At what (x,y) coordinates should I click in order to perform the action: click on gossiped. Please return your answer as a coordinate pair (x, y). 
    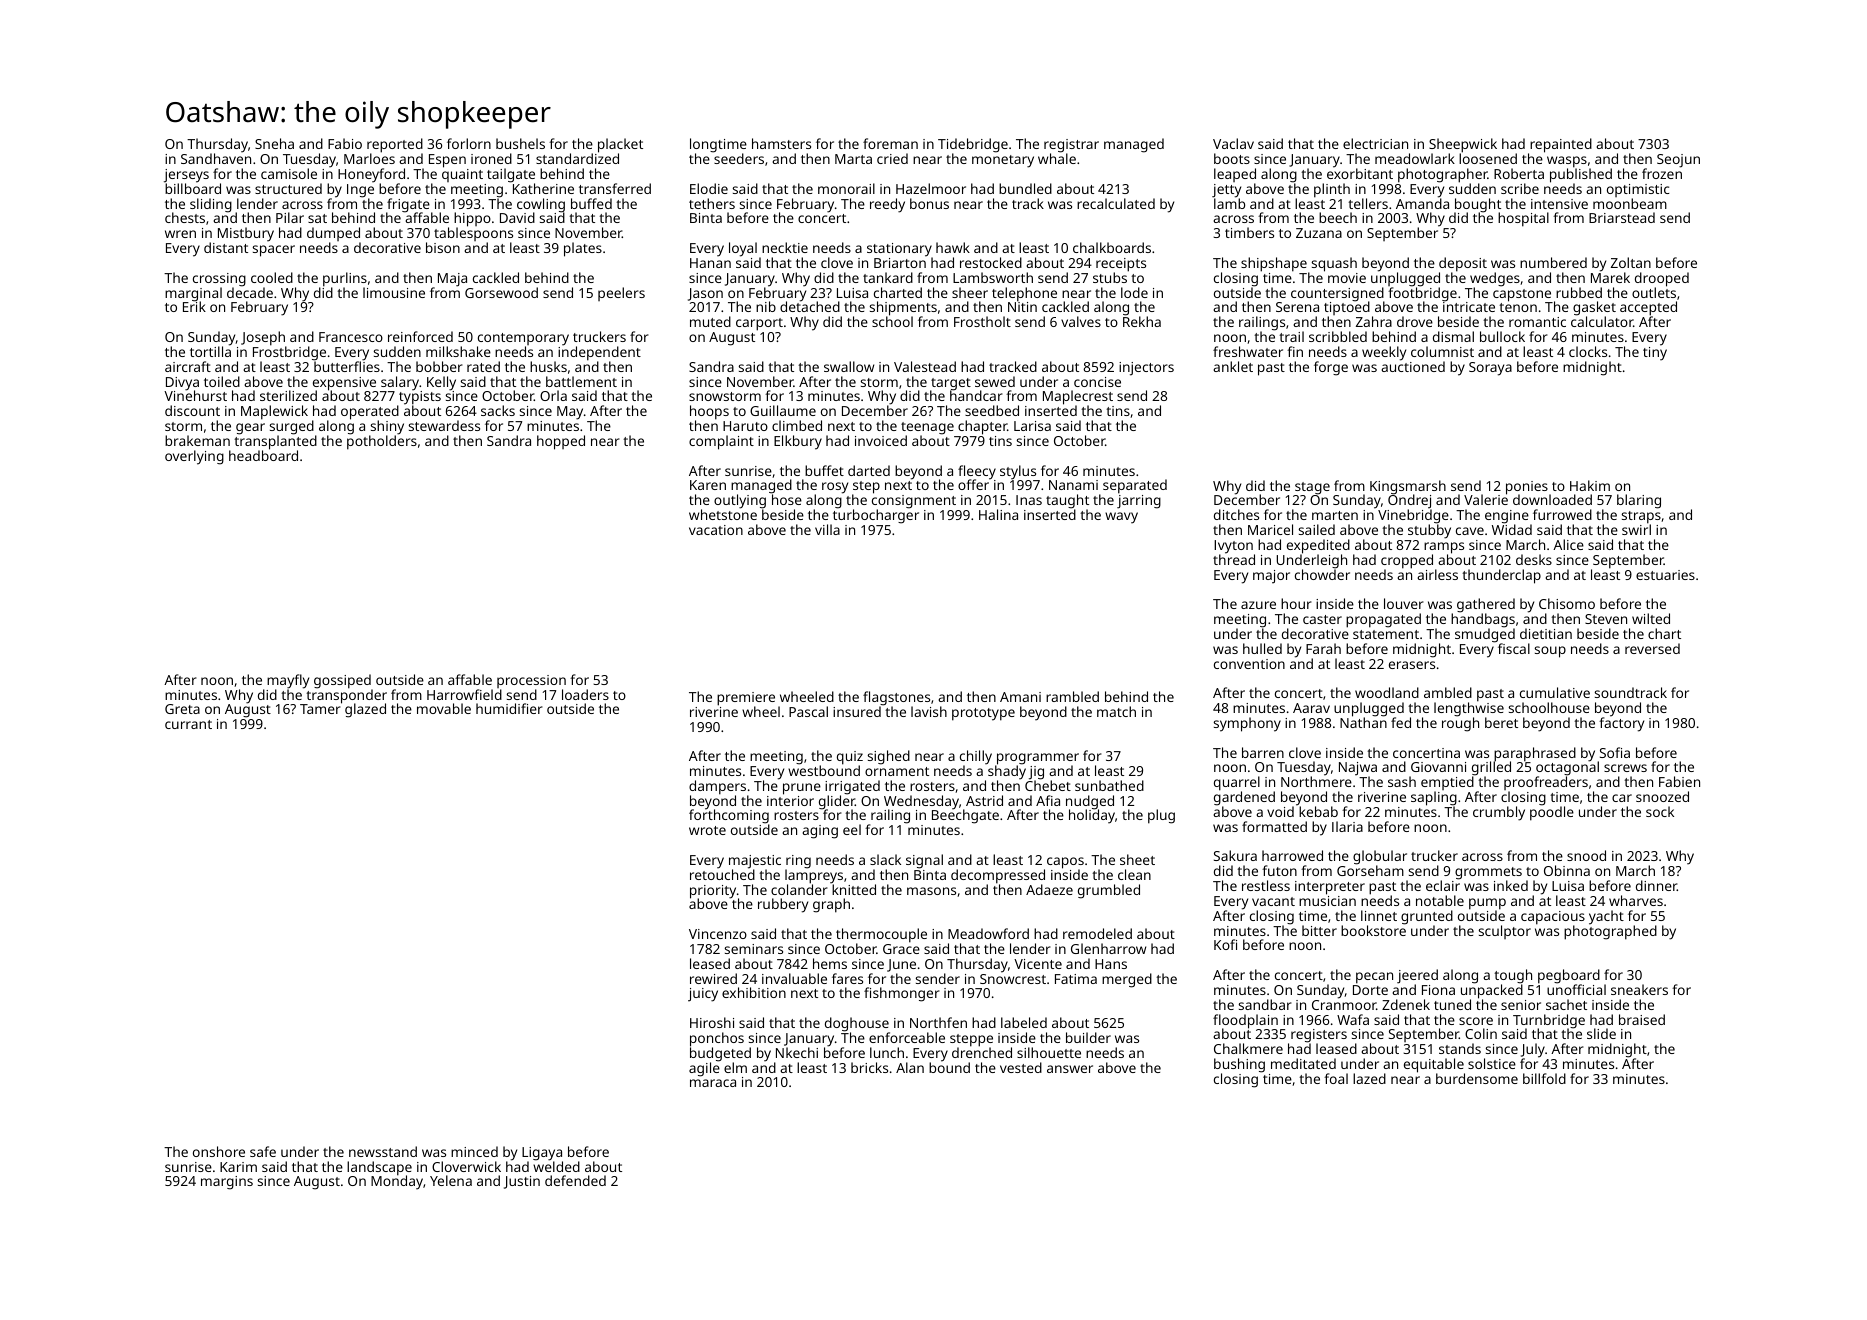
    Looking at the image, I should click on (342, 681).
